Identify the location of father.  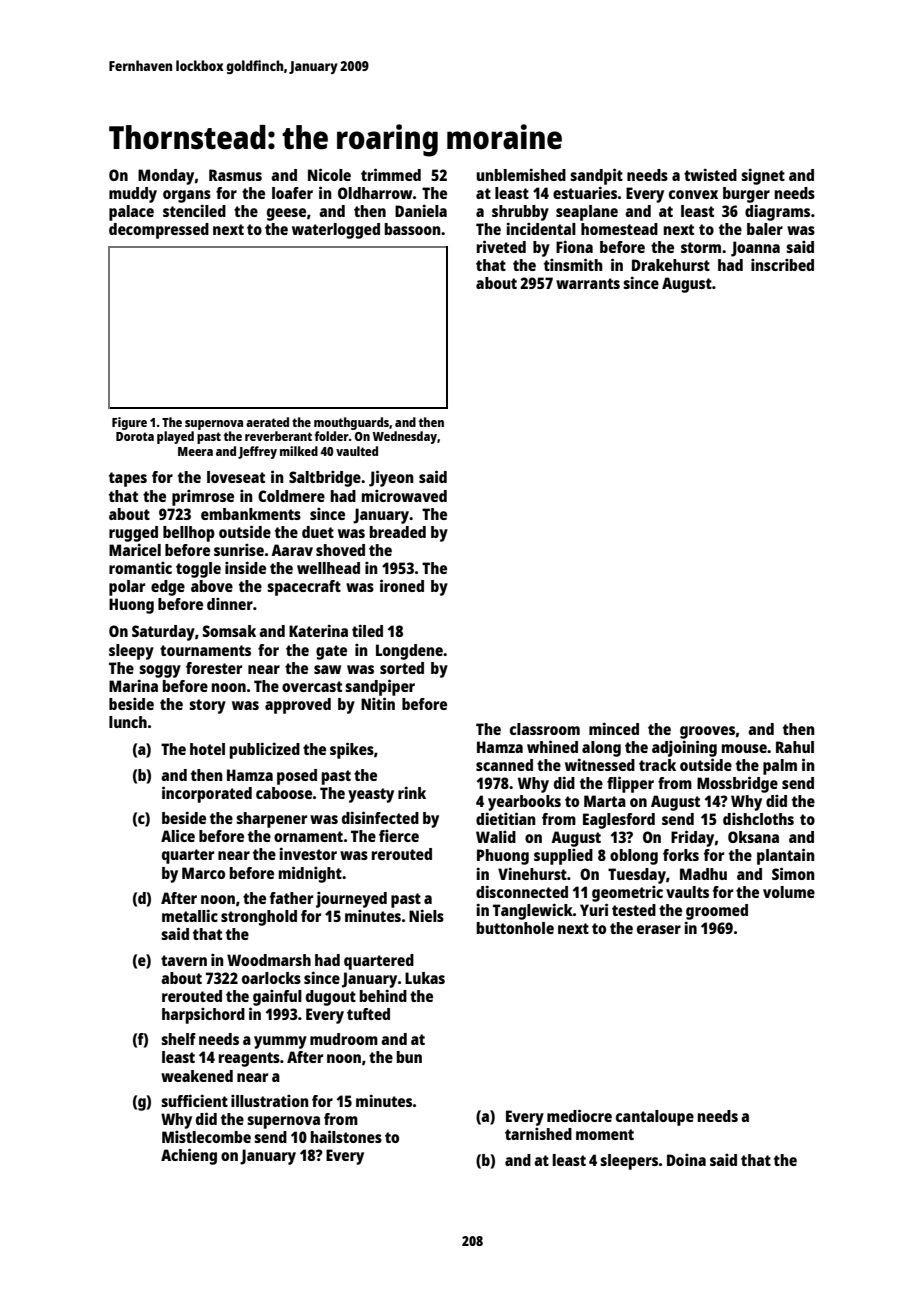
(291, 898).
